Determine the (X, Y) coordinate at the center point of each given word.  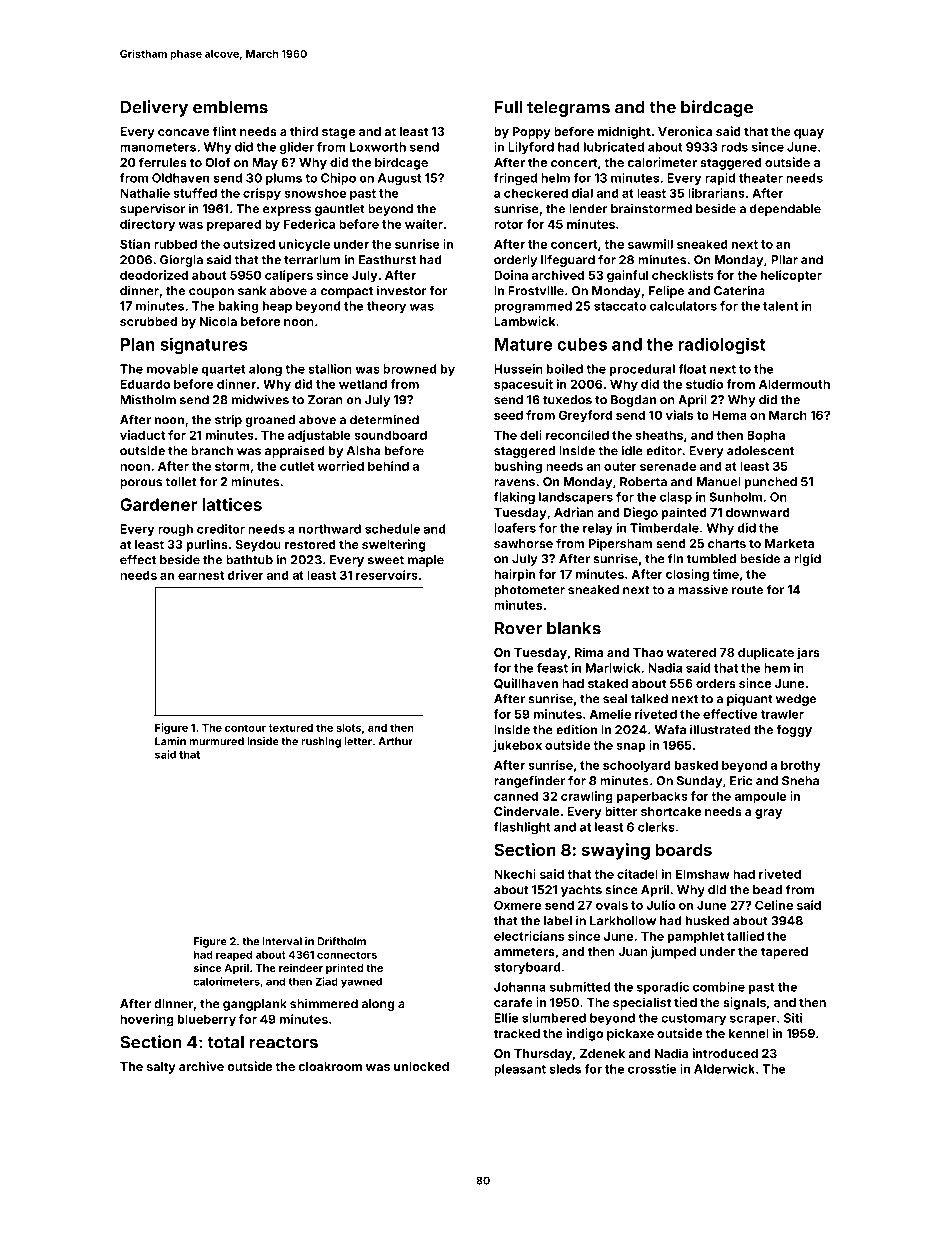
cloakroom (330, 1066)
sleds (565, 1069)
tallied (745, 936)
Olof (217, 162)
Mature (524, 344)
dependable (785, 210)
